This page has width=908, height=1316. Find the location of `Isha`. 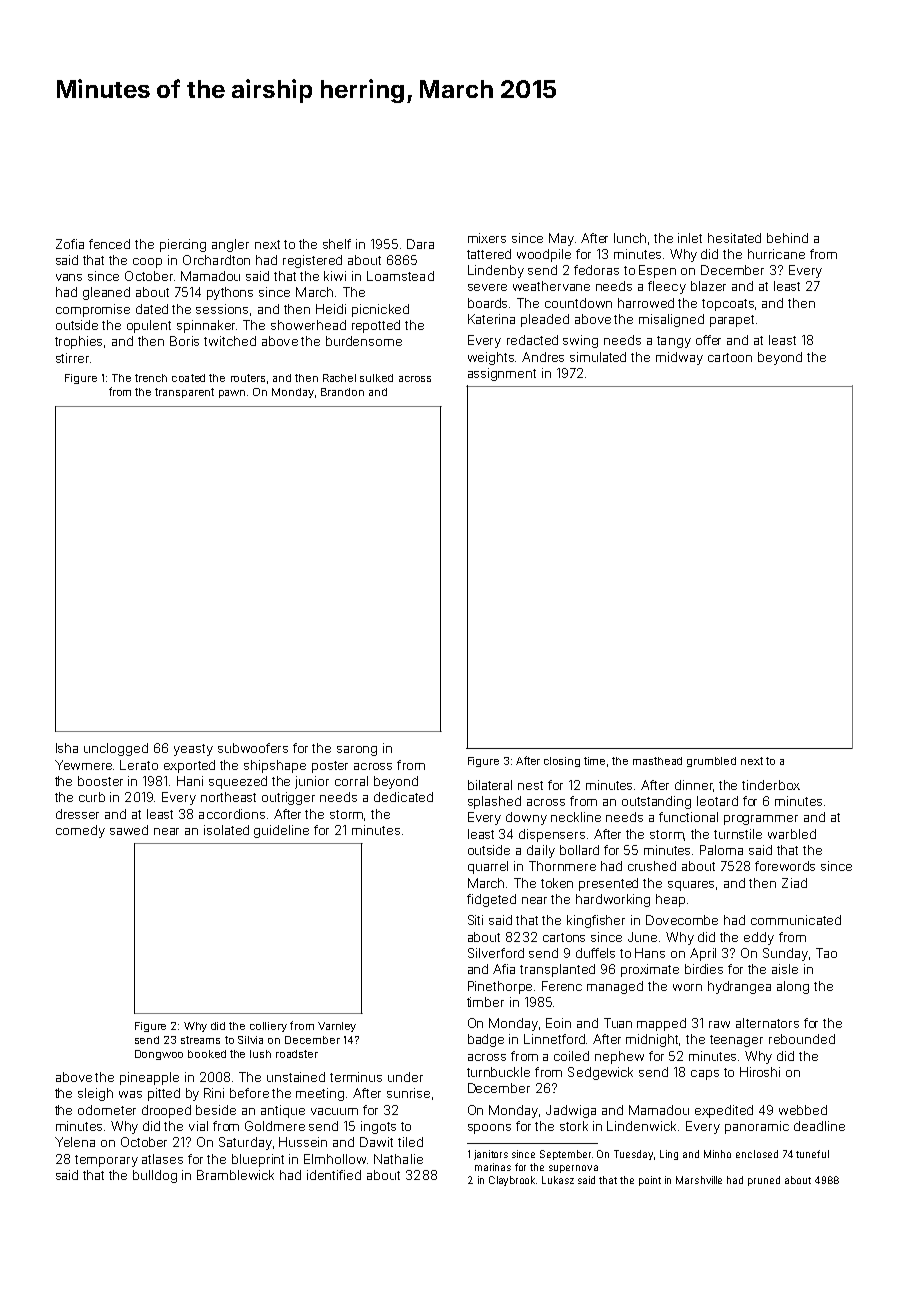

Isha is located at coordinates (67, 748).
